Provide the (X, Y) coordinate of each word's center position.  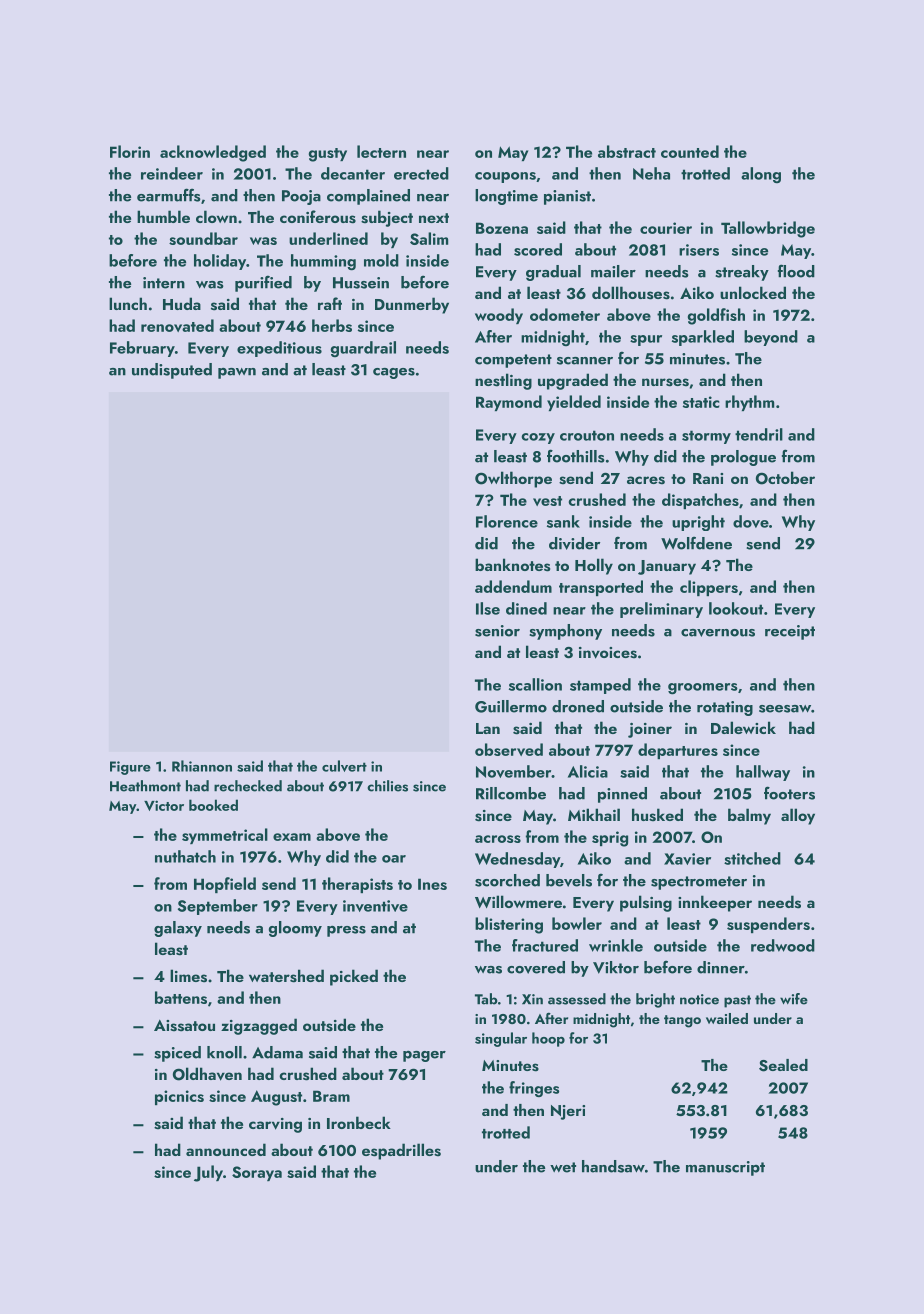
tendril (759, 434)
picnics (179, 1097)
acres (646, 480)
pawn (237, 373)
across (498, 839)
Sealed (783, 1065)
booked (213, 805)
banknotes (512, 565)
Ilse (488, 608)
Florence (507, 521)
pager (424, 1056)
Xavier (687, 859)
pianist (567, 197)
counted (690, 151)
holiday (220, 262)
